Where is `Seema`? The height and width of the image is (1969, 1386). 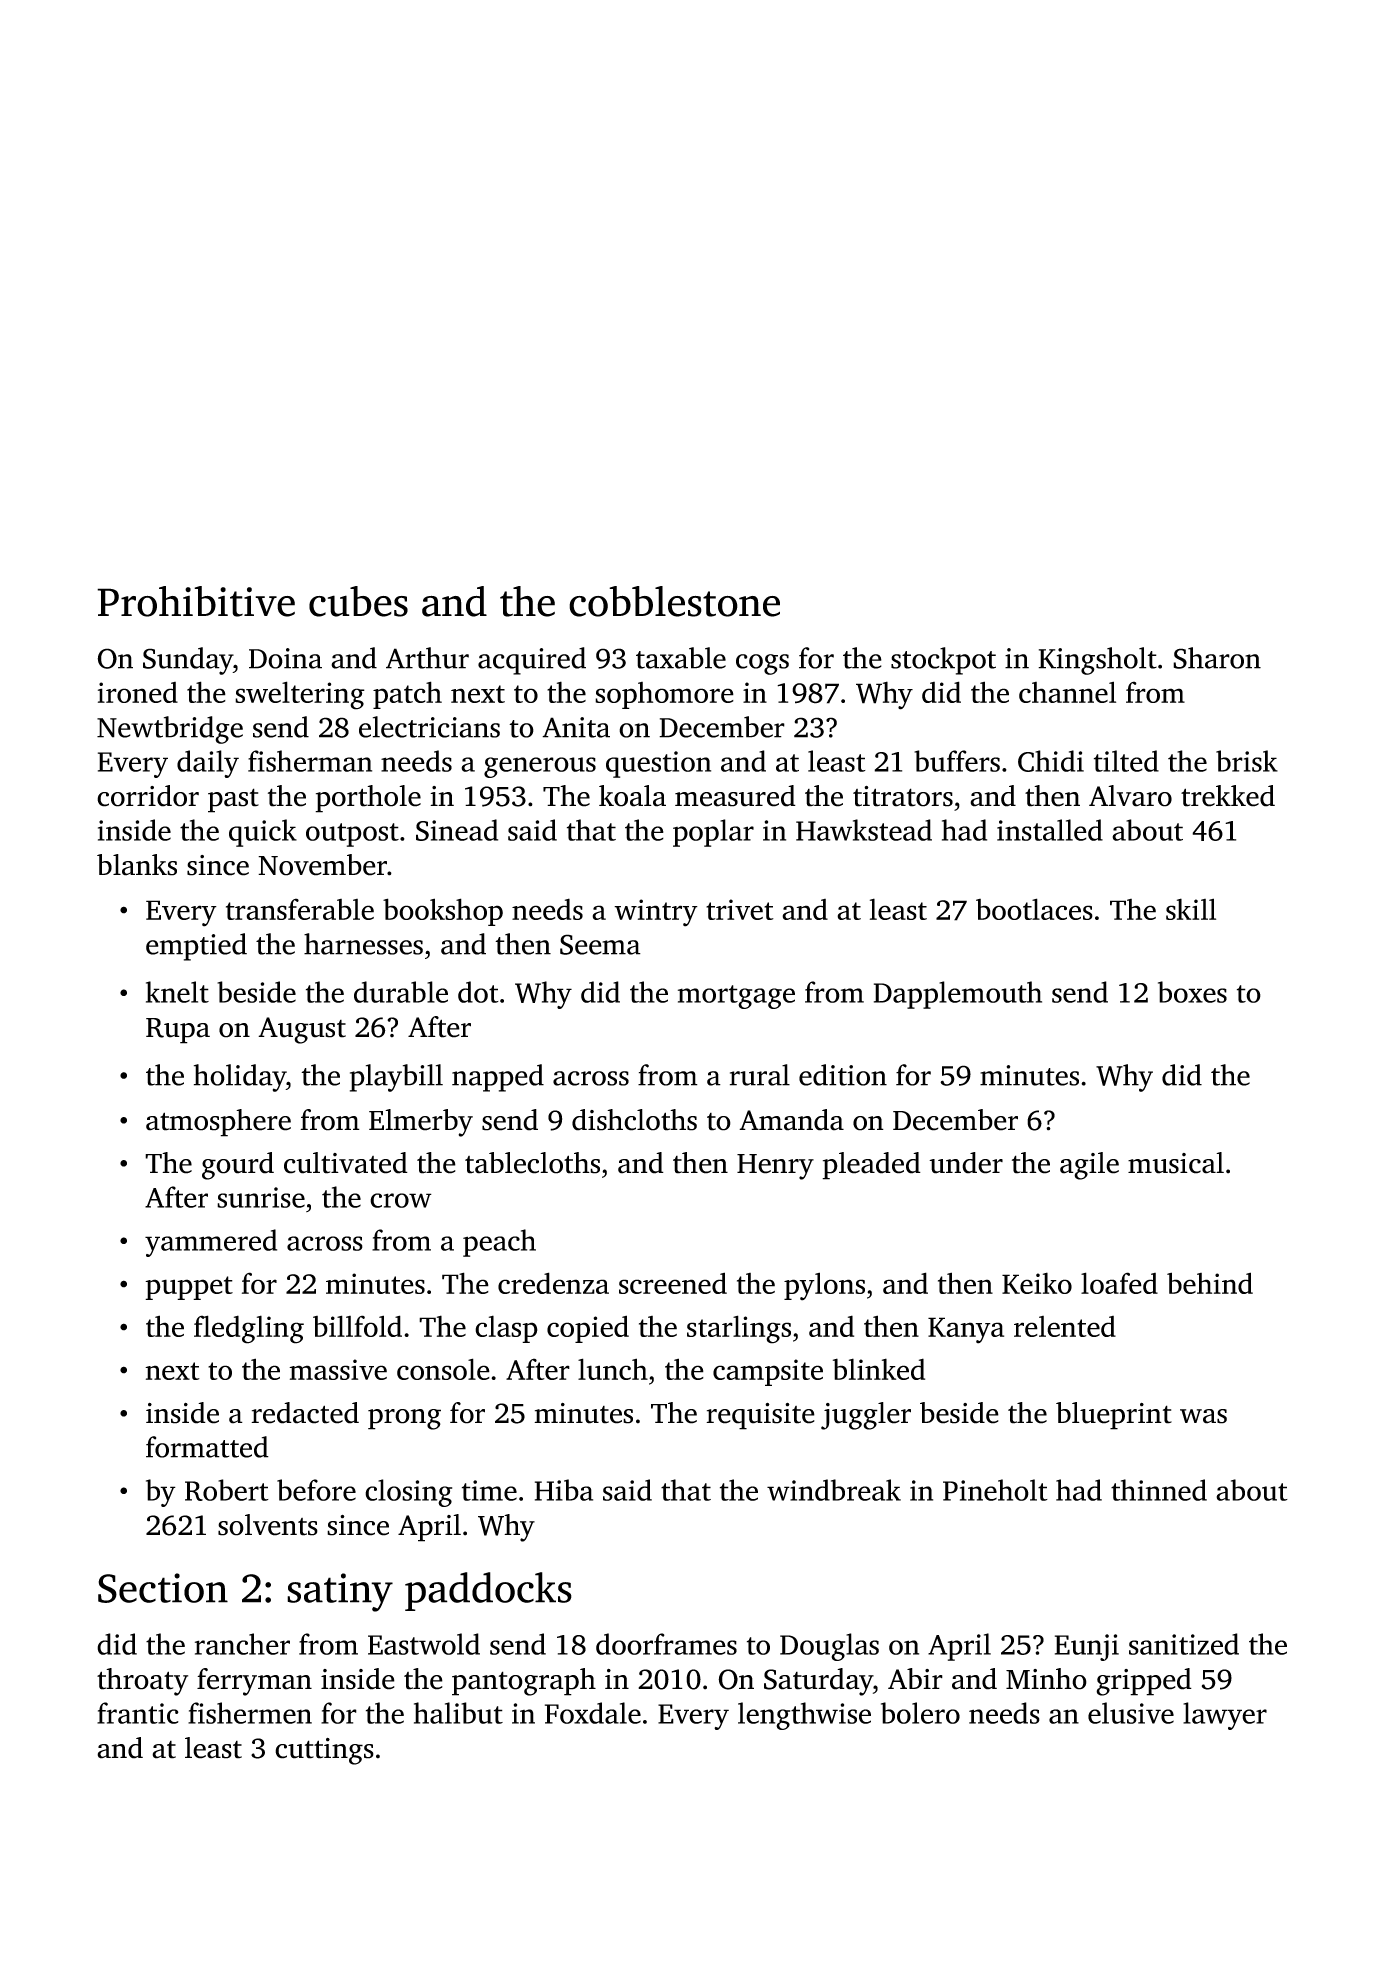 Seema is located at coordinates (600, 944).
